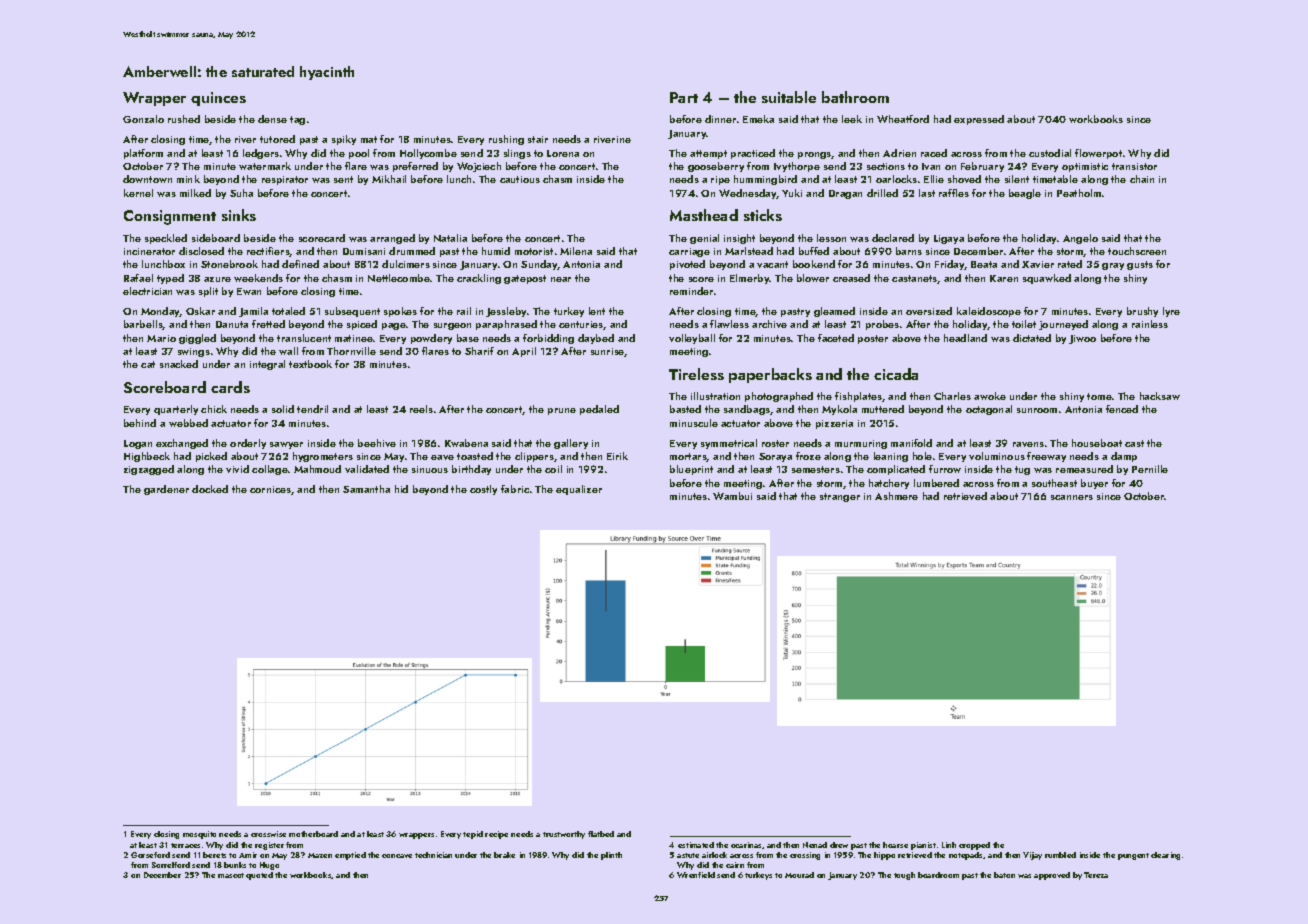 This image has height=924, width=1308. What do you see at coordinates (886, 166) in the image?
I see `sections` at bounding box center [886, 166].
